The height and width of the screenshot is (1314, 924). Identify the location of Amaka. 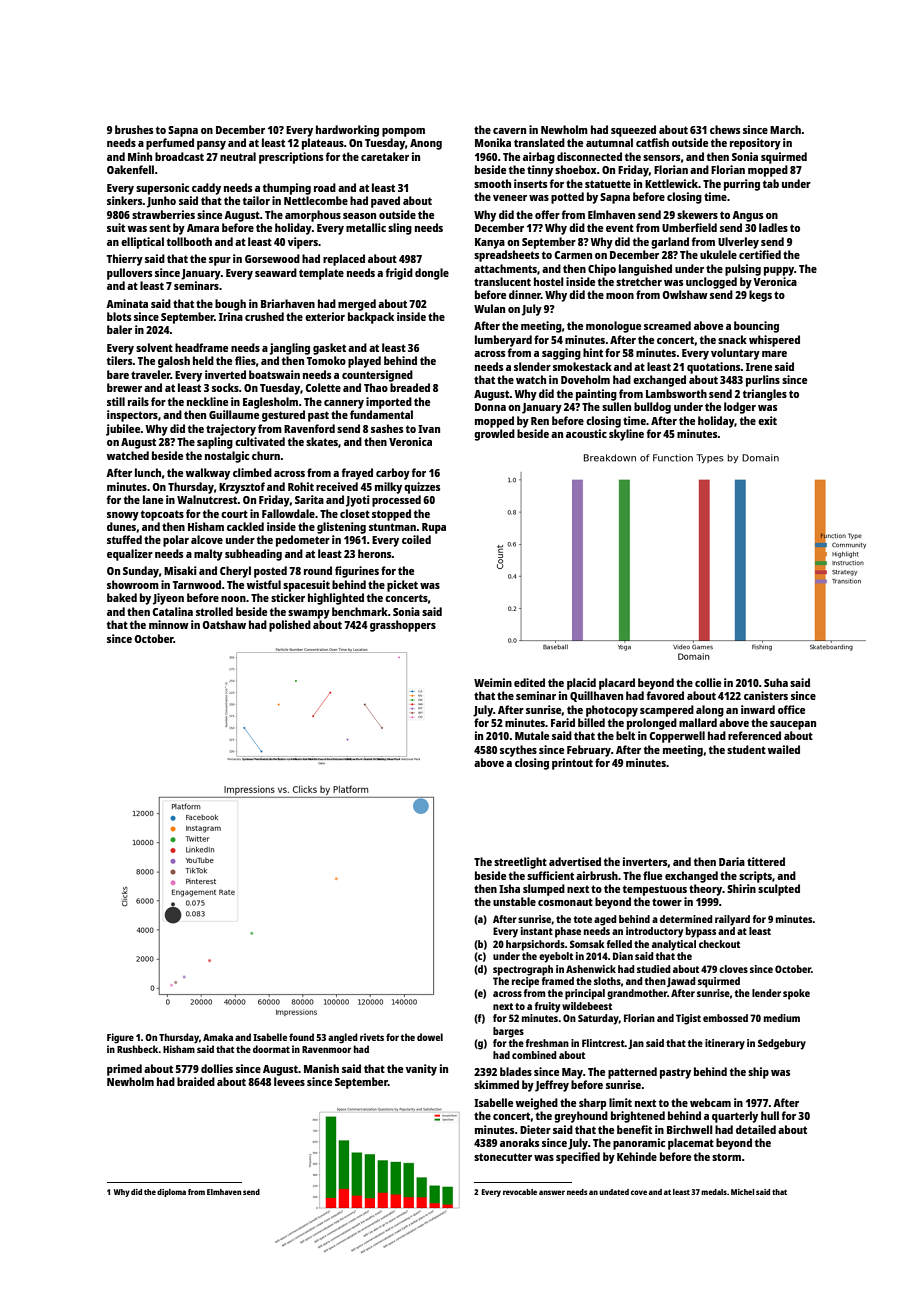
(218, 1037).
